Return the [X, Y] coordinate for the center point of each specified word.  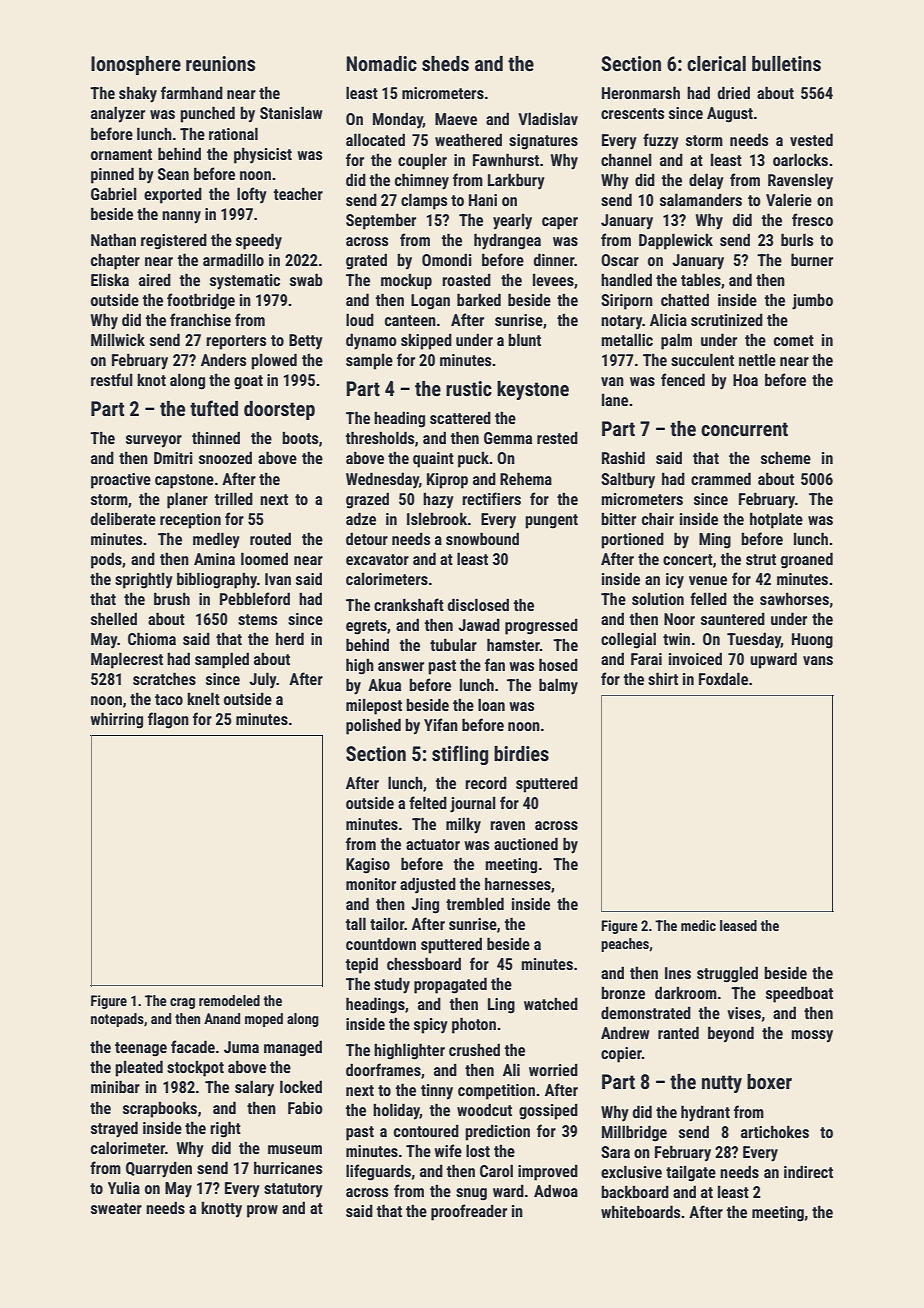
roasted [466, 279]
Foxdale [723, 678]
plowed [274, 361]
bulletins [786, 63]
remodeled [229, 1000]
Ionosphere [136, 65]
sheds [445, 63]
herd [290, 638]
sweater [116, 1208]
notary [622, 322]
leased [738, 925]
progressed [541, 626]
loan [491, 704]
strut [761, 559]
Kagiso [368, 866]
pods [106, 560]
